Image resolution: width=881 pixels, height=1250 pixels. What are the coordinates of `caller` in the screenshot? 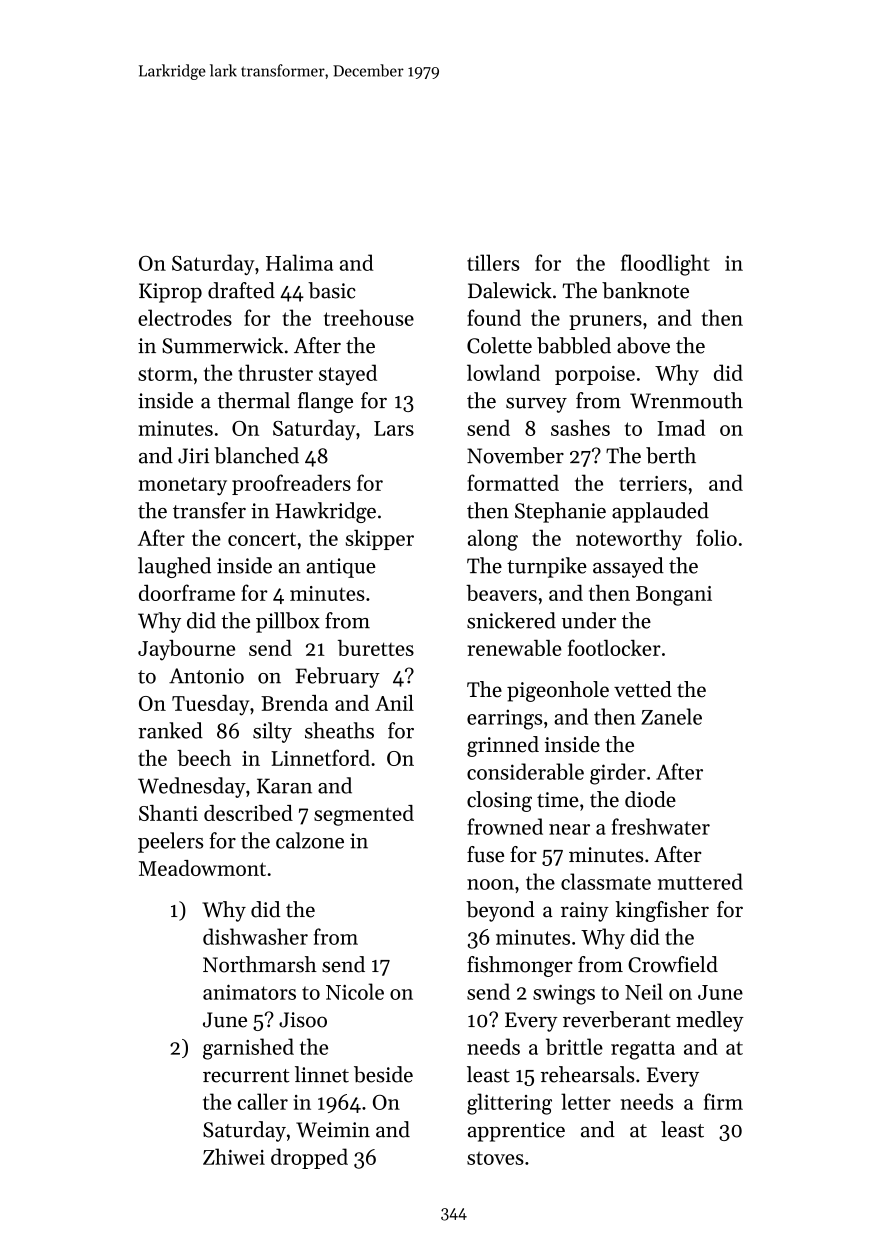 It's located at (263, 1101).
